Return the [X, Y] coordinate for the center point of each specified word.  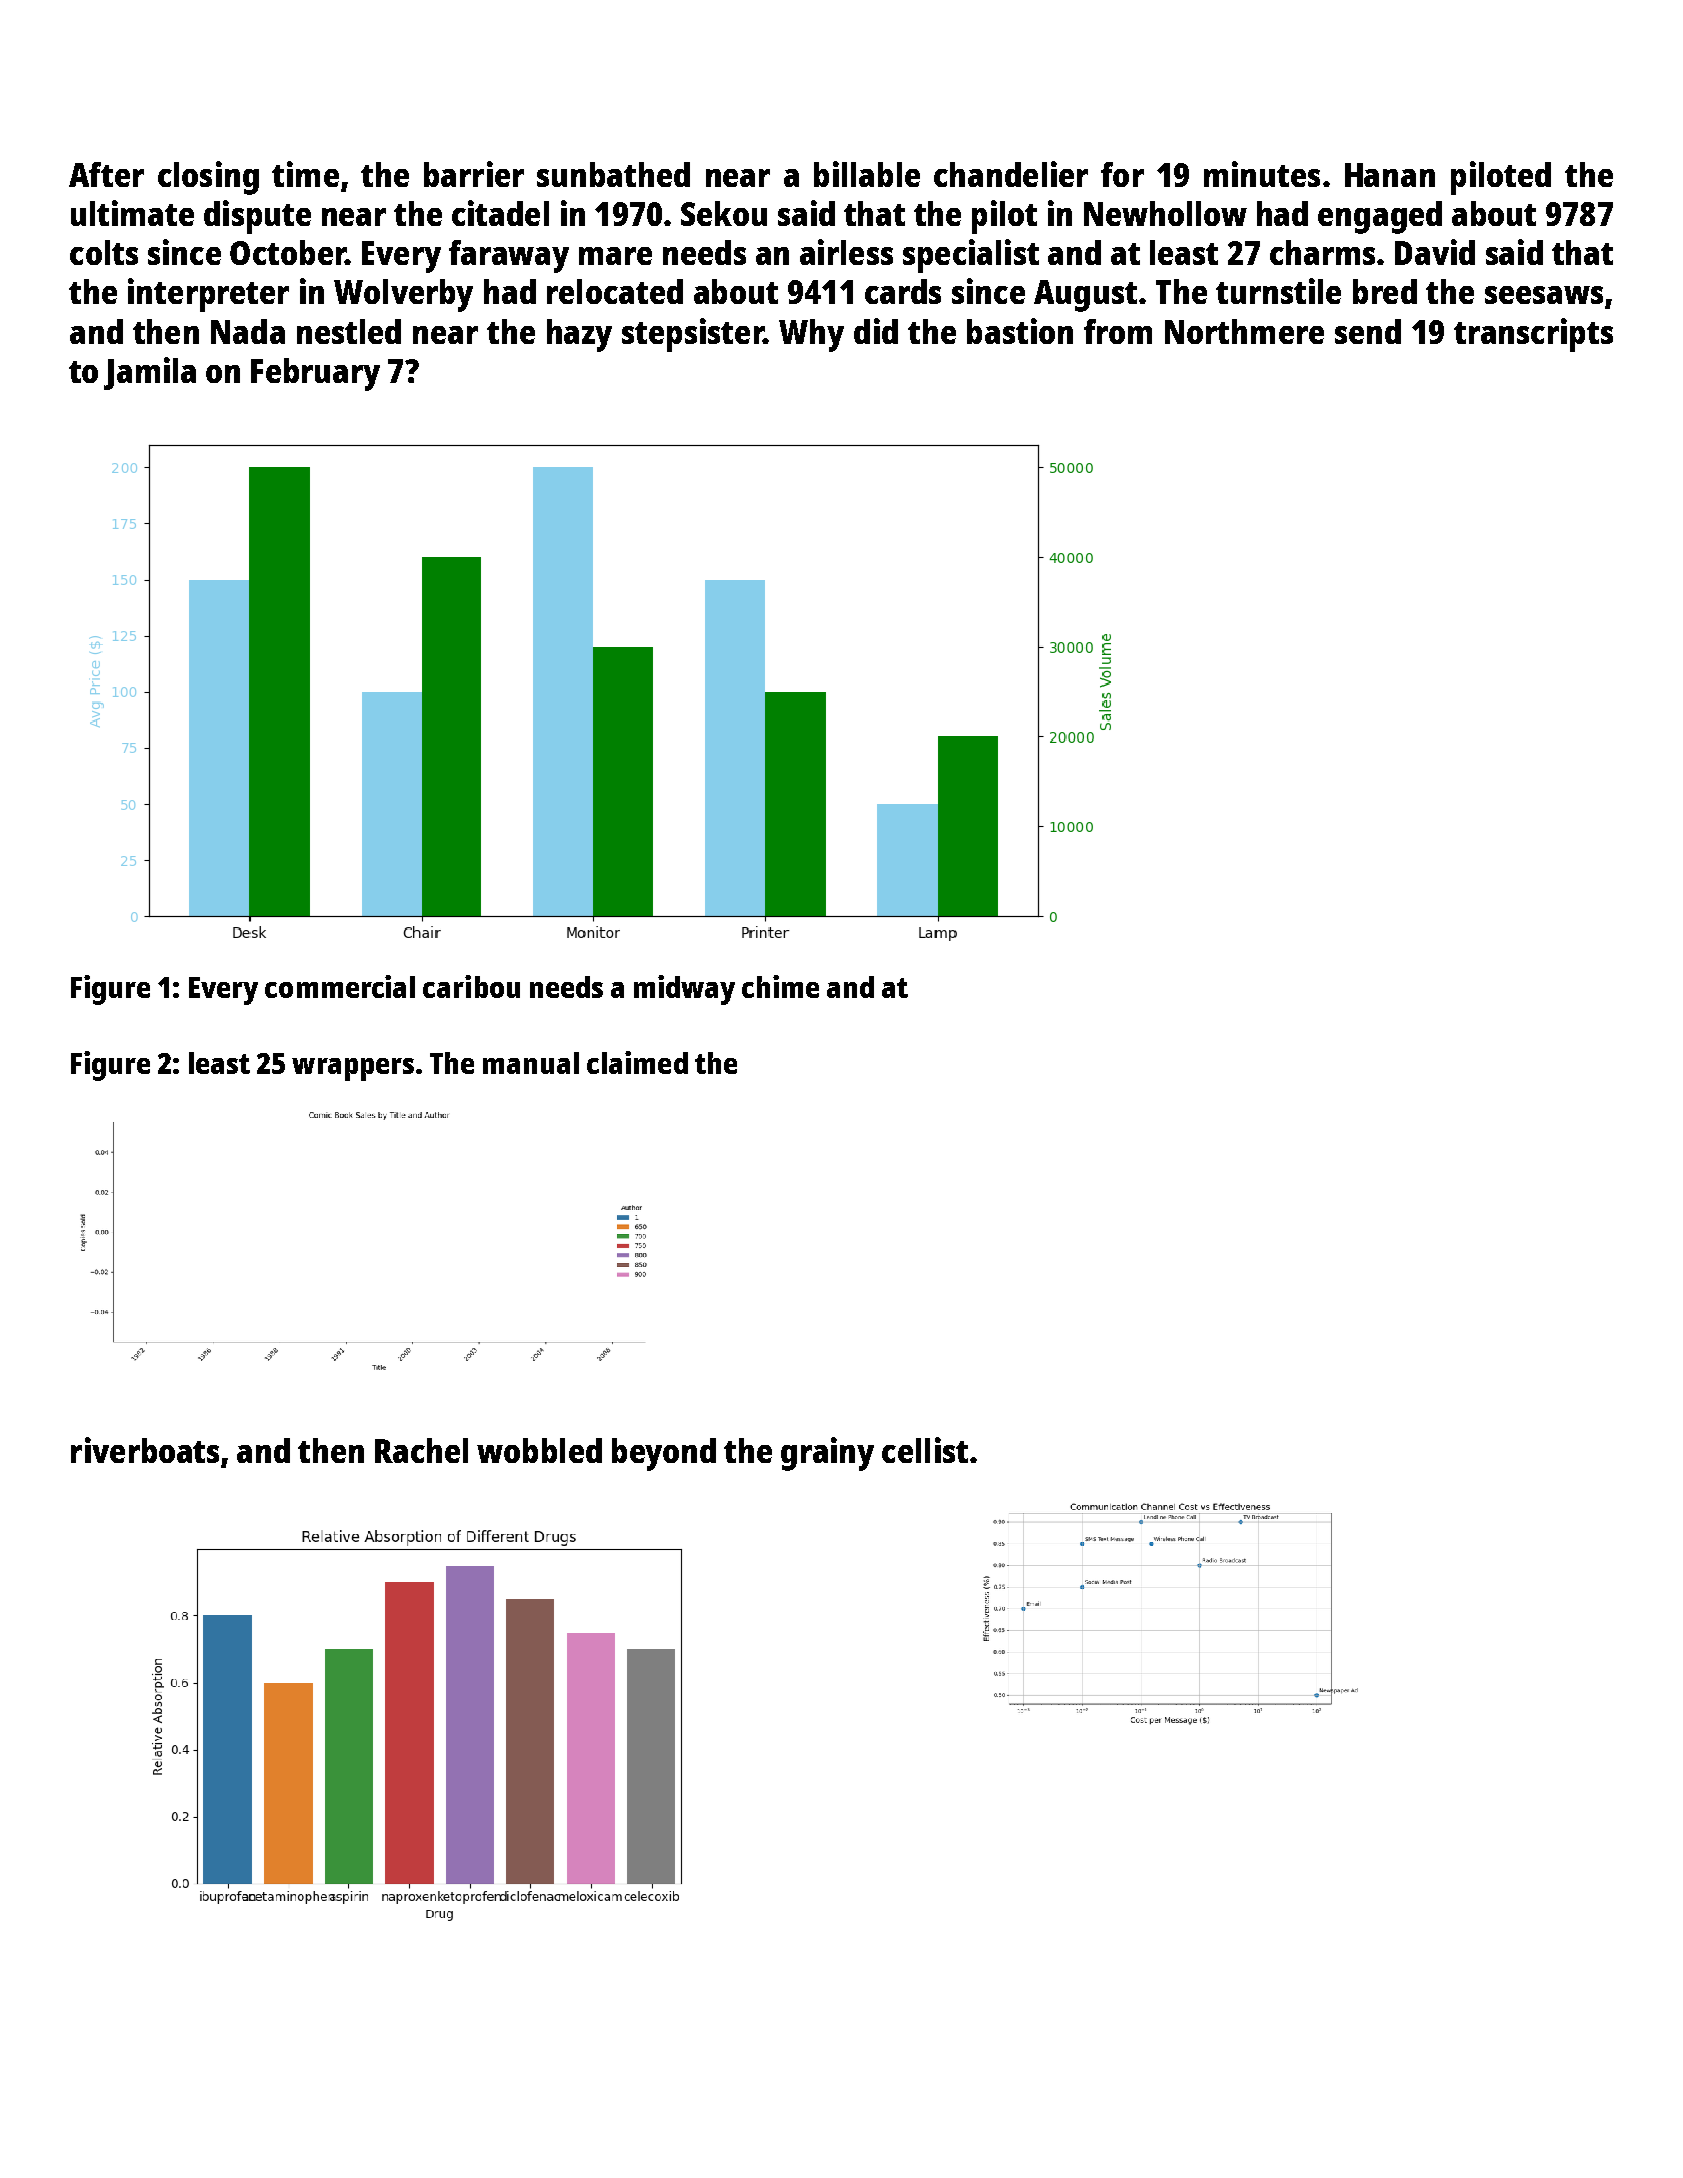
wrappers [353, 1069]
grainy [827, 1454]
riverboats [145, 1450]
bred [1385, 291]
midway [684, 990]
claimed [637, 1062]
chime [780, 986]
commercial [340, 986]
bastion [1020, 331]
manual [531, 1063]
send [1368, 331]
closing [208, 178]
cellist [925, 1450]
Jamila [150, 373]
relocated [615, 291]
